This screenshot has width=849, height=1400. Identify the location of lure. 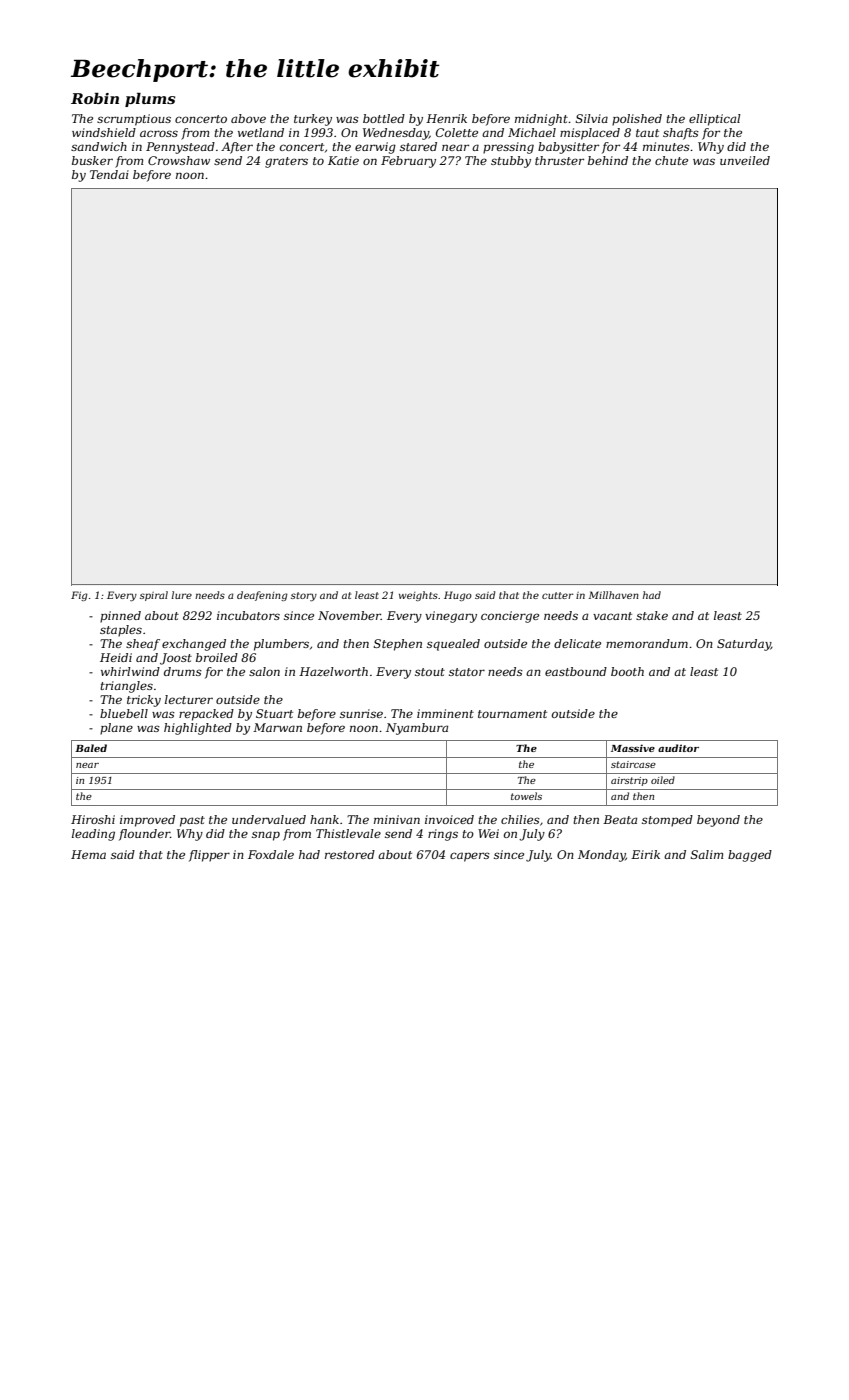
(182, 595).
